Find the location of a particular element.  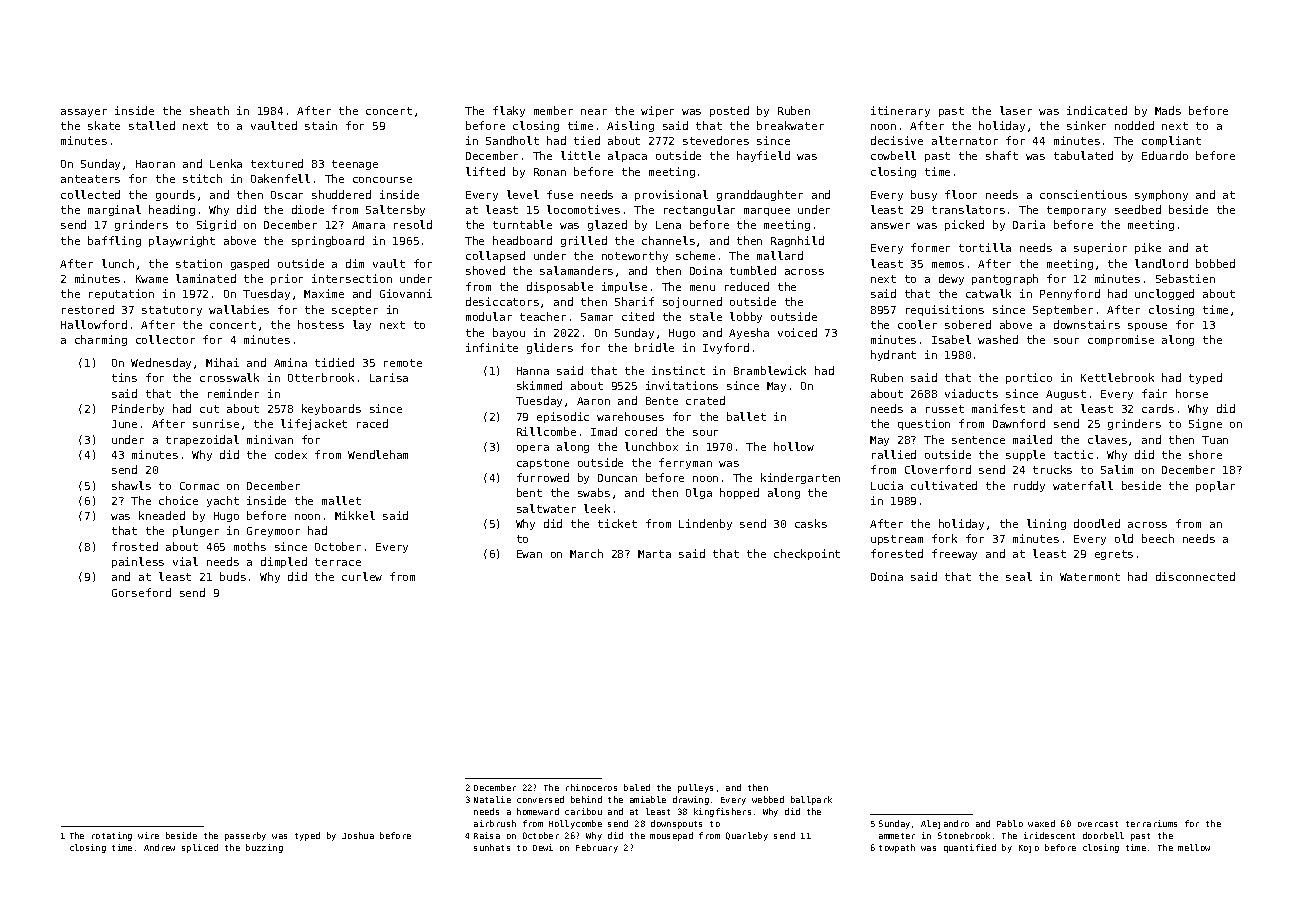

spliced is located at coordinates (200, 848).
